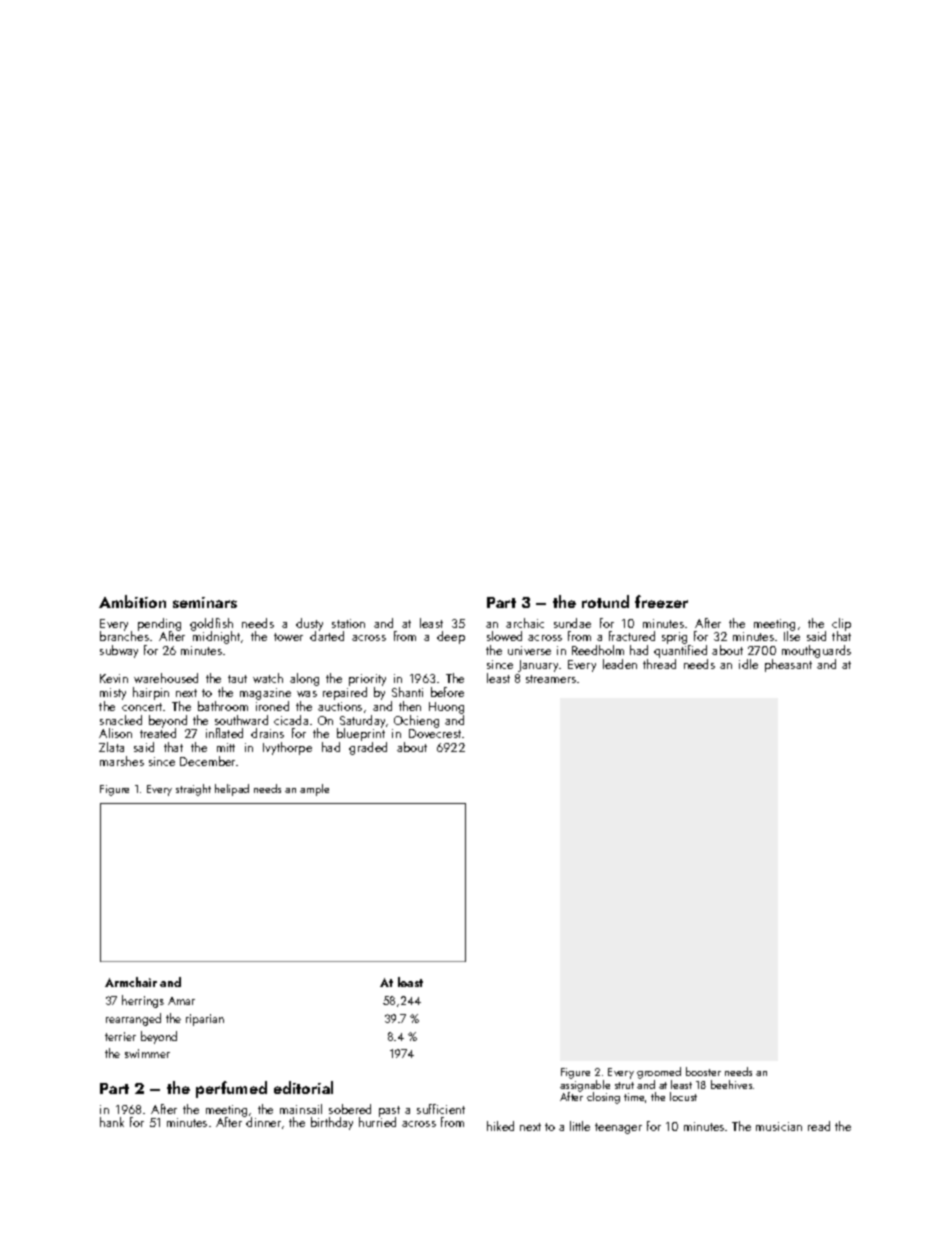 The height and width of the screenshot is (1233, 952). Describe the element at coordinates (211, 624) in the screenshot. I see `goldfish` at that location.
